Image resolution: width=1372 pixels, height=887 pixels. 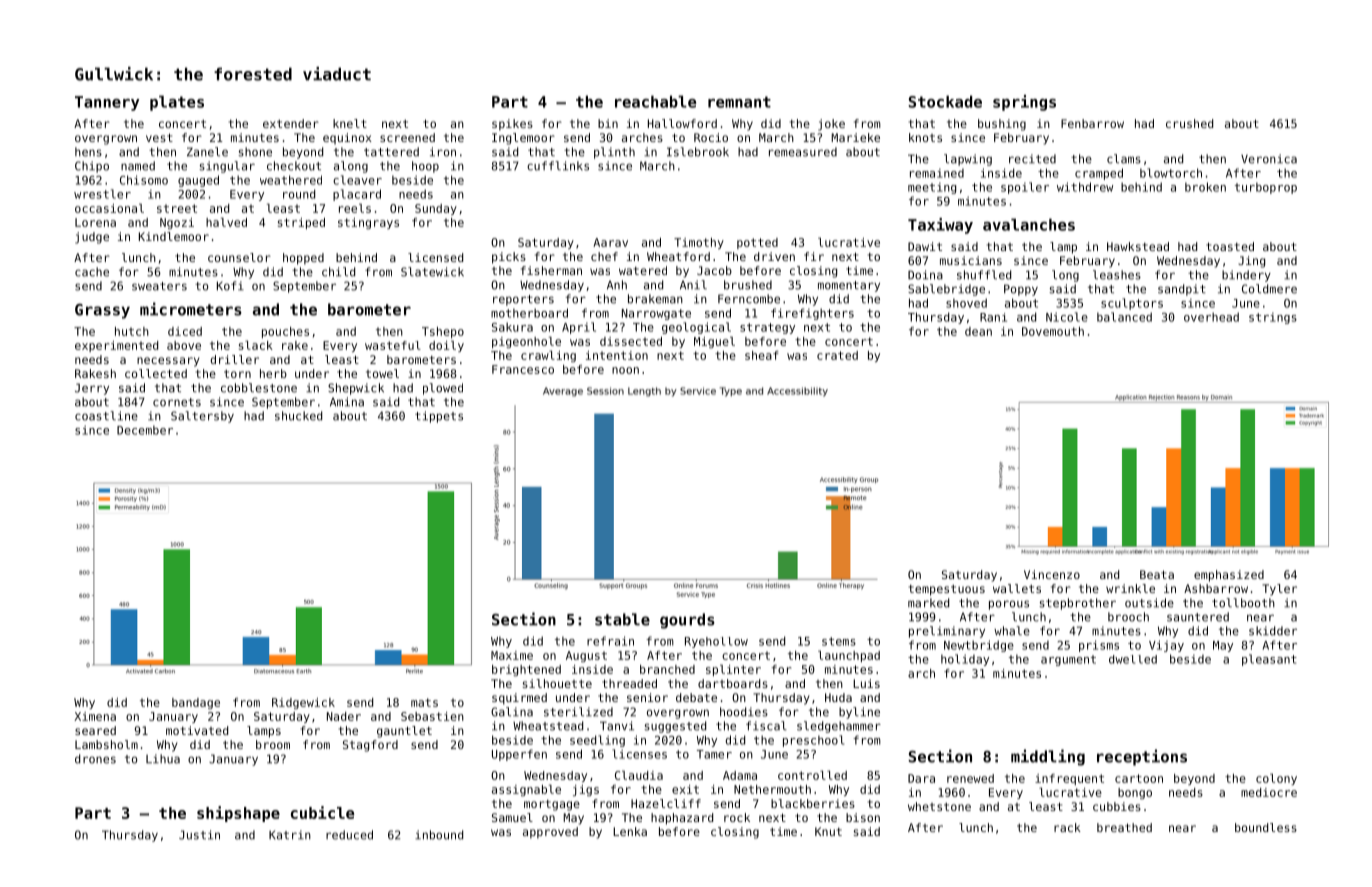 What do you see at coordinates (298, 416) in the page?
I see `shucked` at bounding box center [298, 416].
